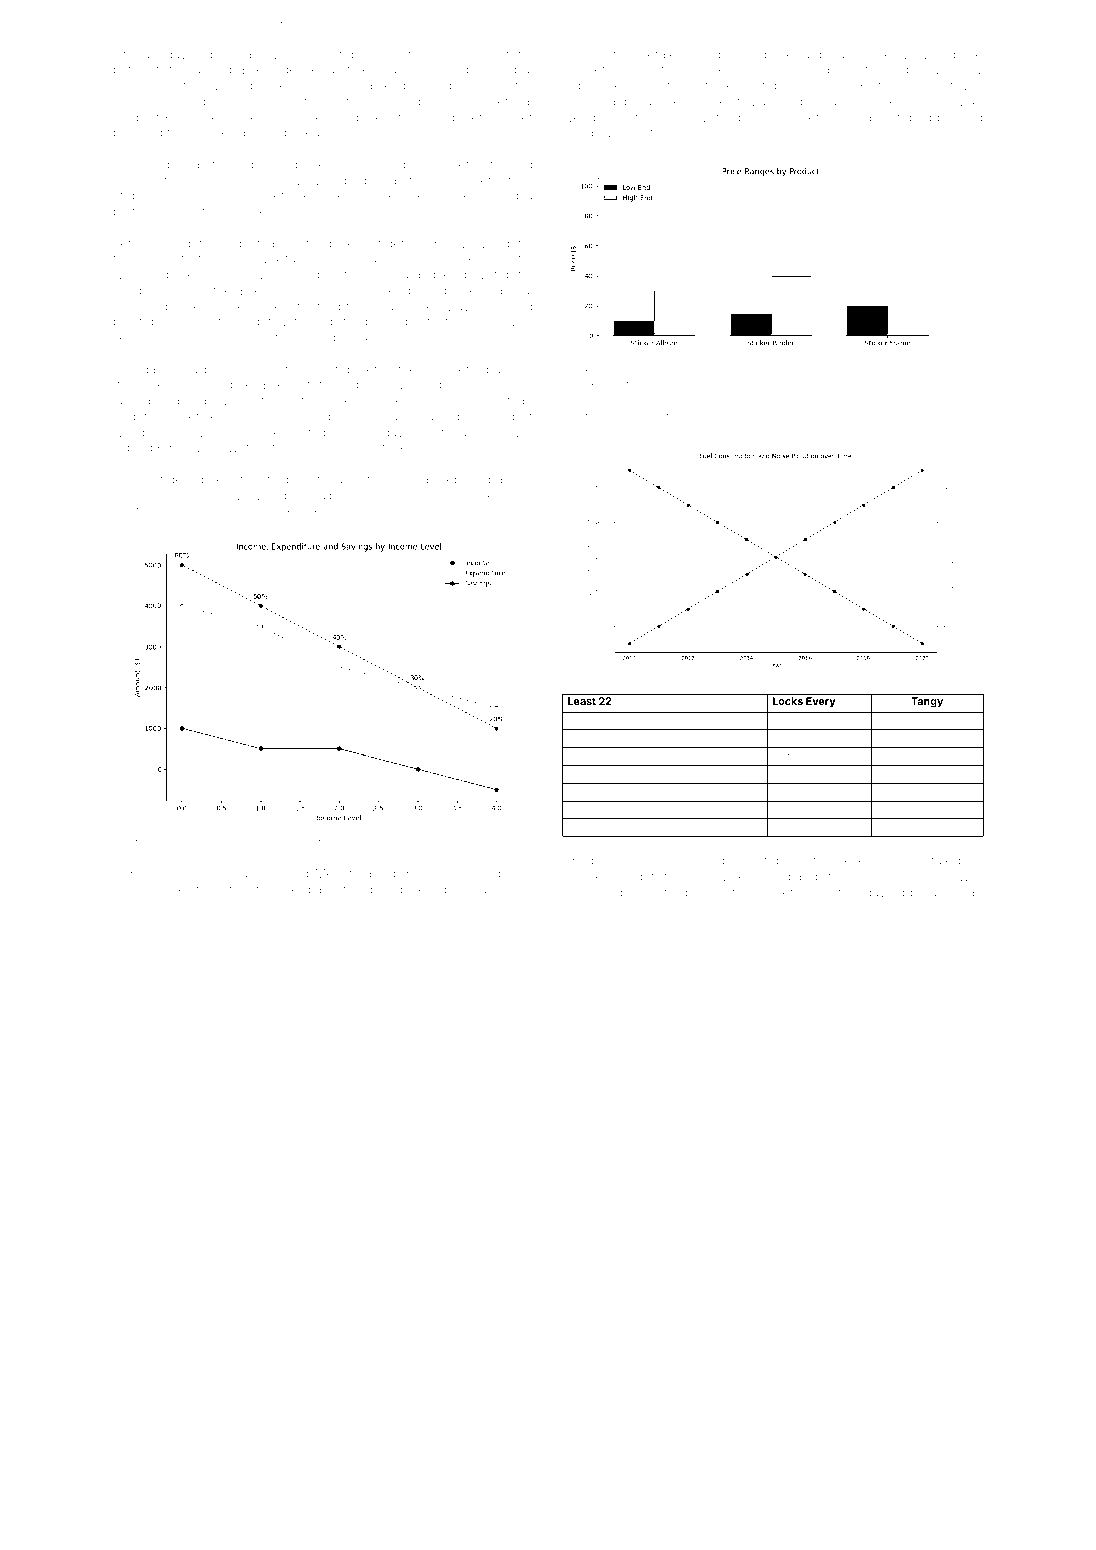  I want to click on oriole, so click(517, 180).
